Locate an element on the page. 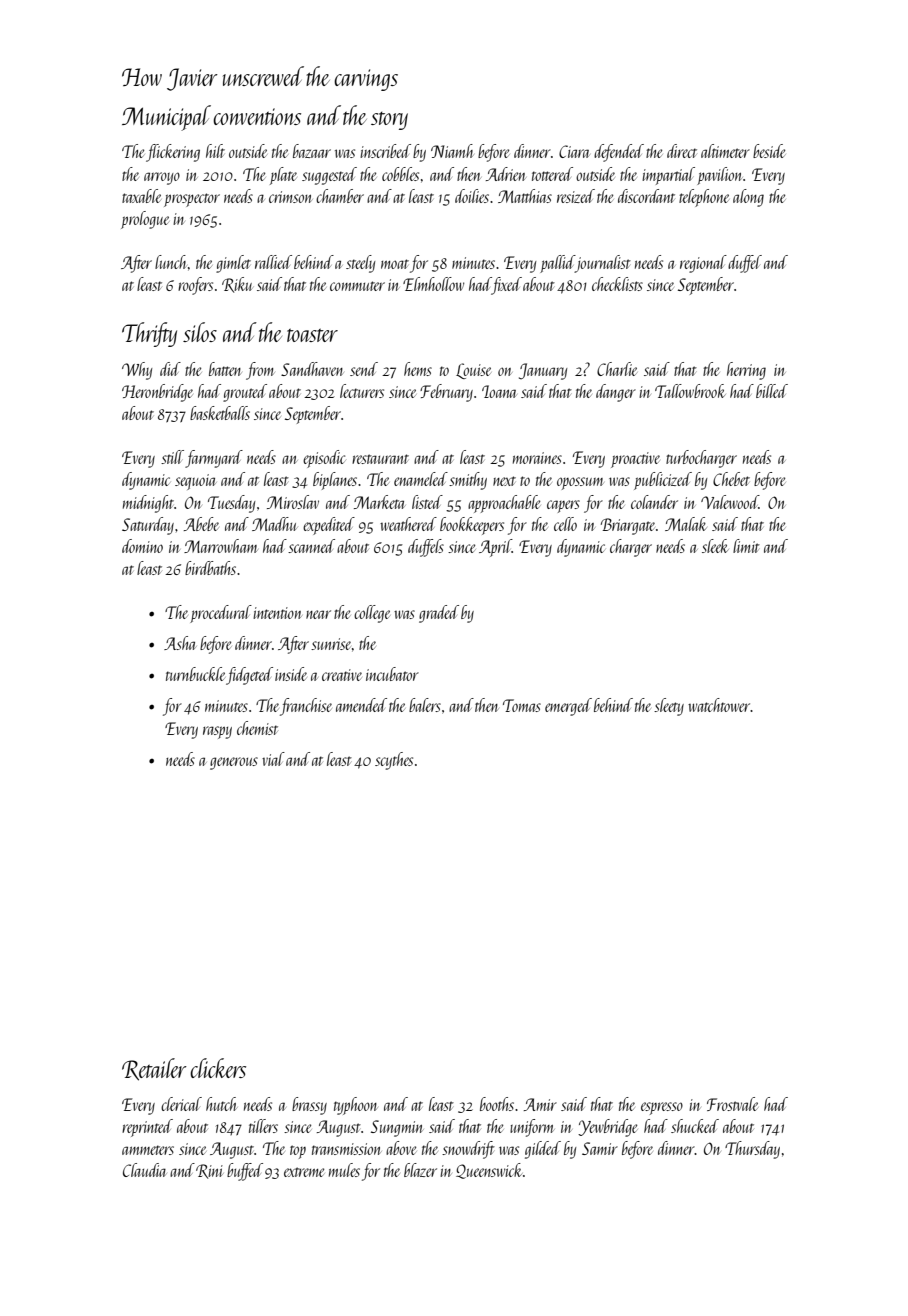  cello is located at coordinates (565, 524).
